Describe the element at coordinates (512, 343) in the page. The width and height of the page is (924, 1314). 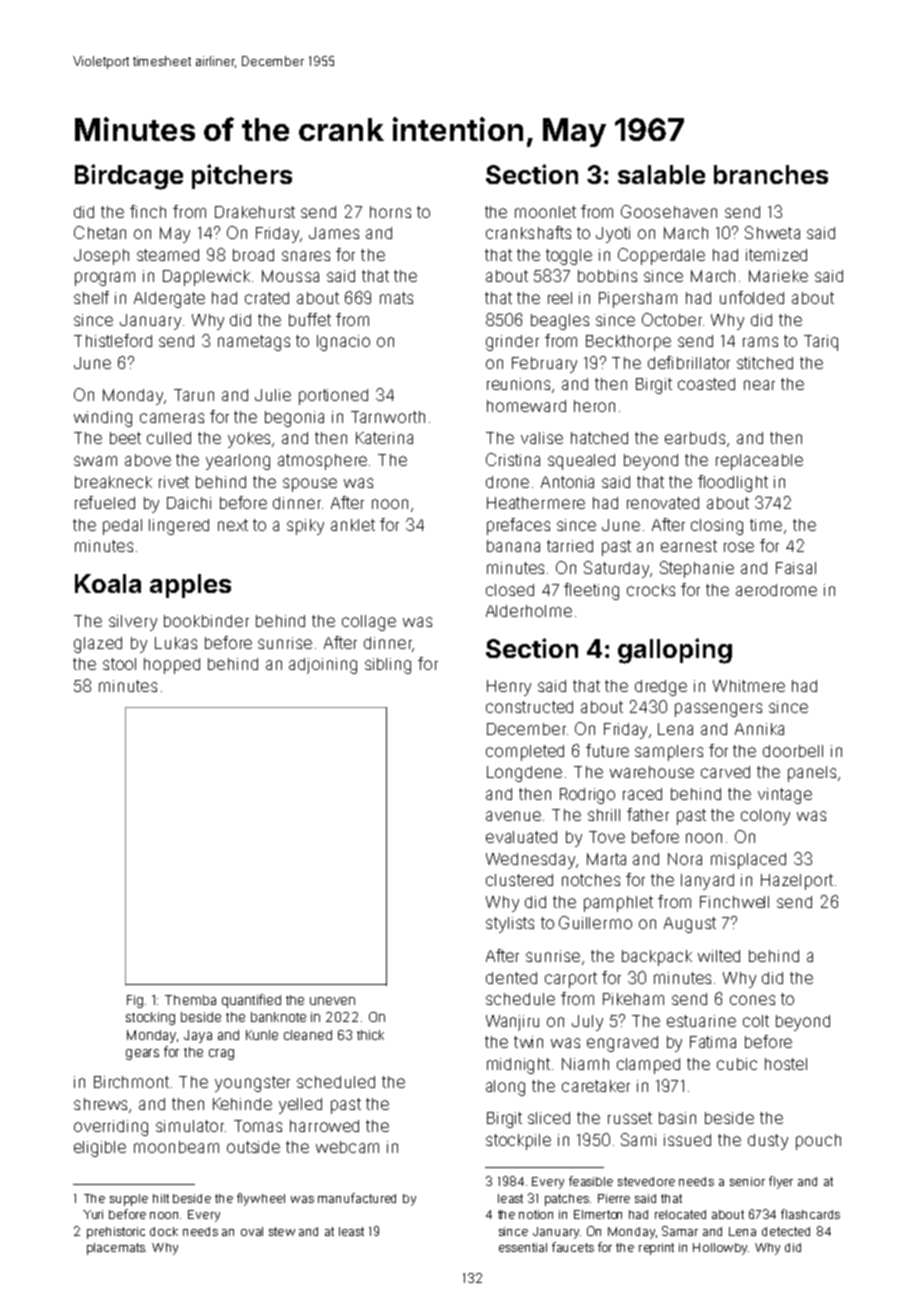
I see `grinder` at that location.
